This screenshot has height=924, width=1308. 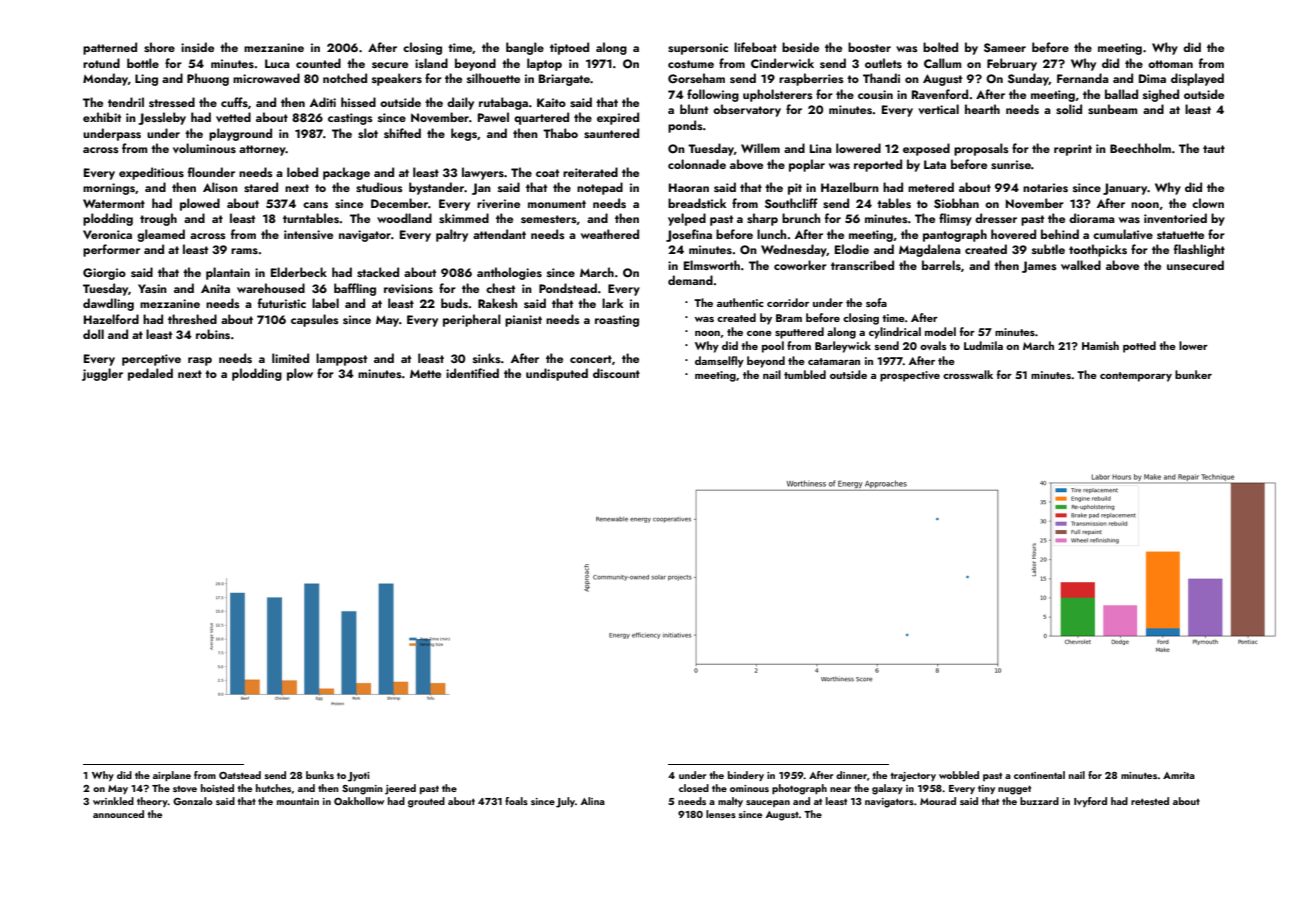 I want to click on continental, so click(x=1039, y=775).
